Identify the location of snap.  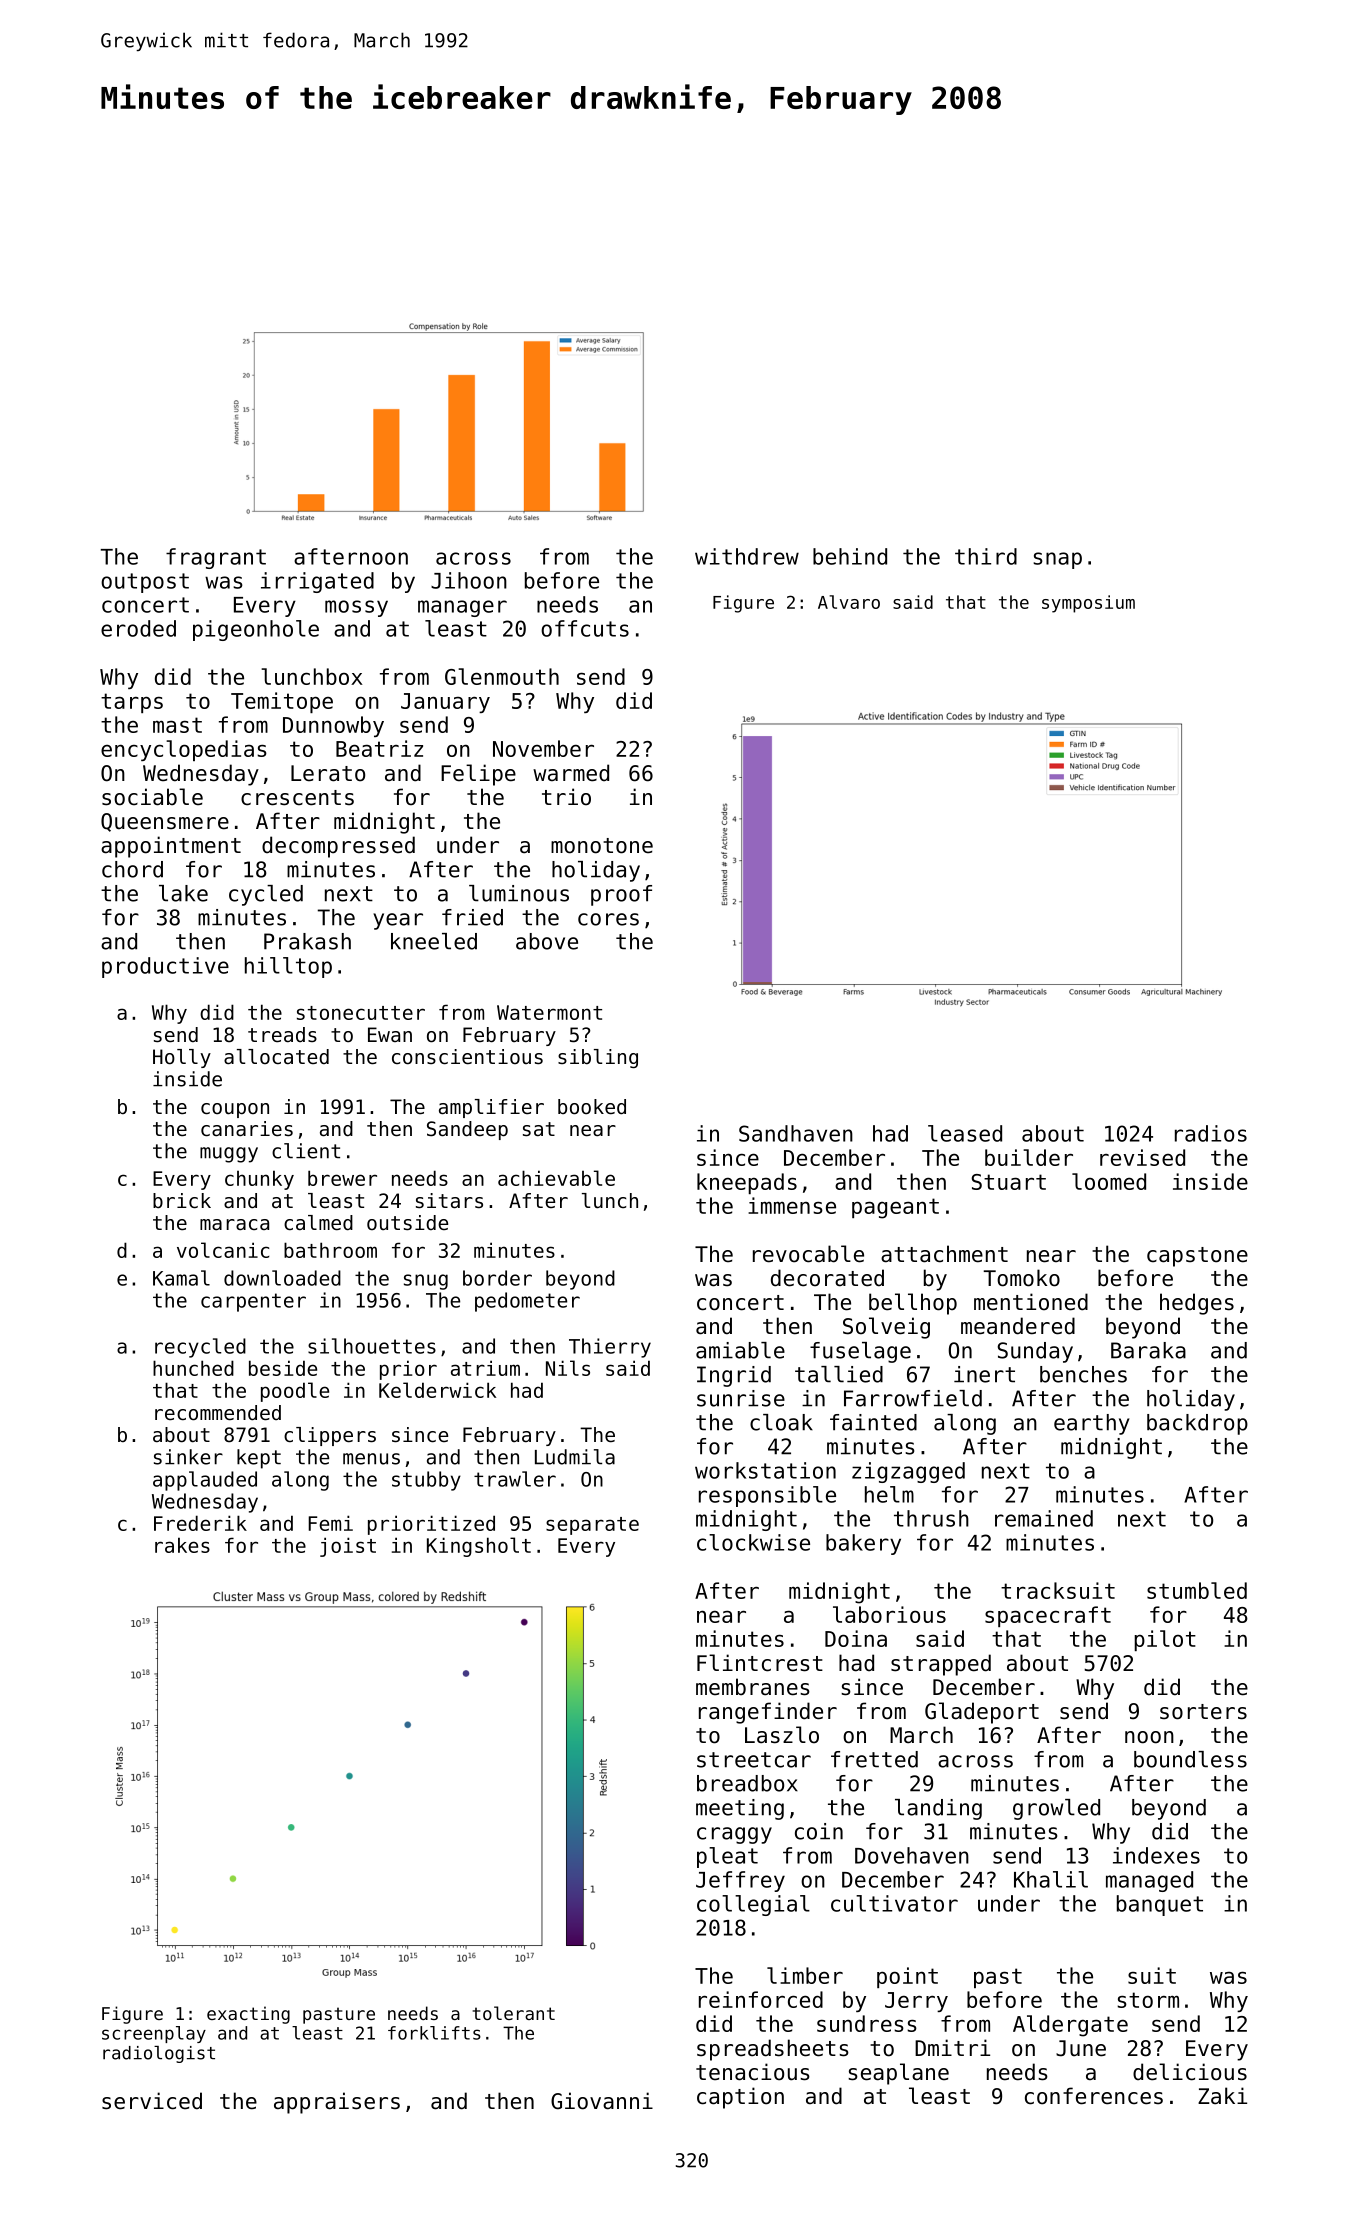
(1057, 560).
